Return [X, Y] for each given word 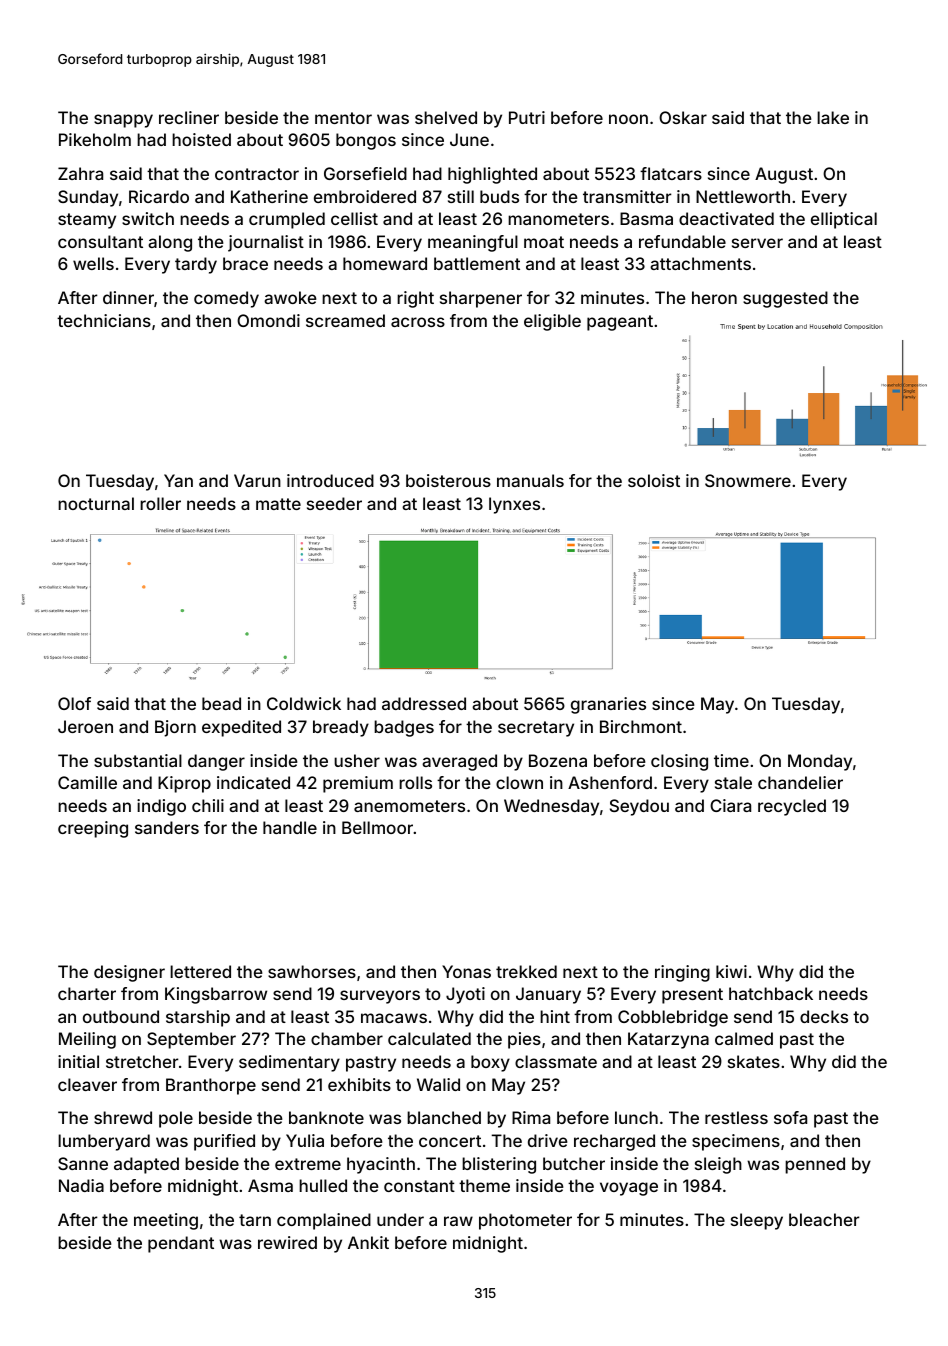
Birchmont [641, 726]
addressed [424, 703]
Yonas [466, 971]
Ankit [368, 1242]
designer [129, 973]
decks [824, 1016]
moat [544, 242]
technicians [104, 320]
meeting [166, 1221]
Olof [74, 703]
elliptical [844, 220]
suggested [785, 299]
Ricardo [159, 196]
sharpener [481, 299]
